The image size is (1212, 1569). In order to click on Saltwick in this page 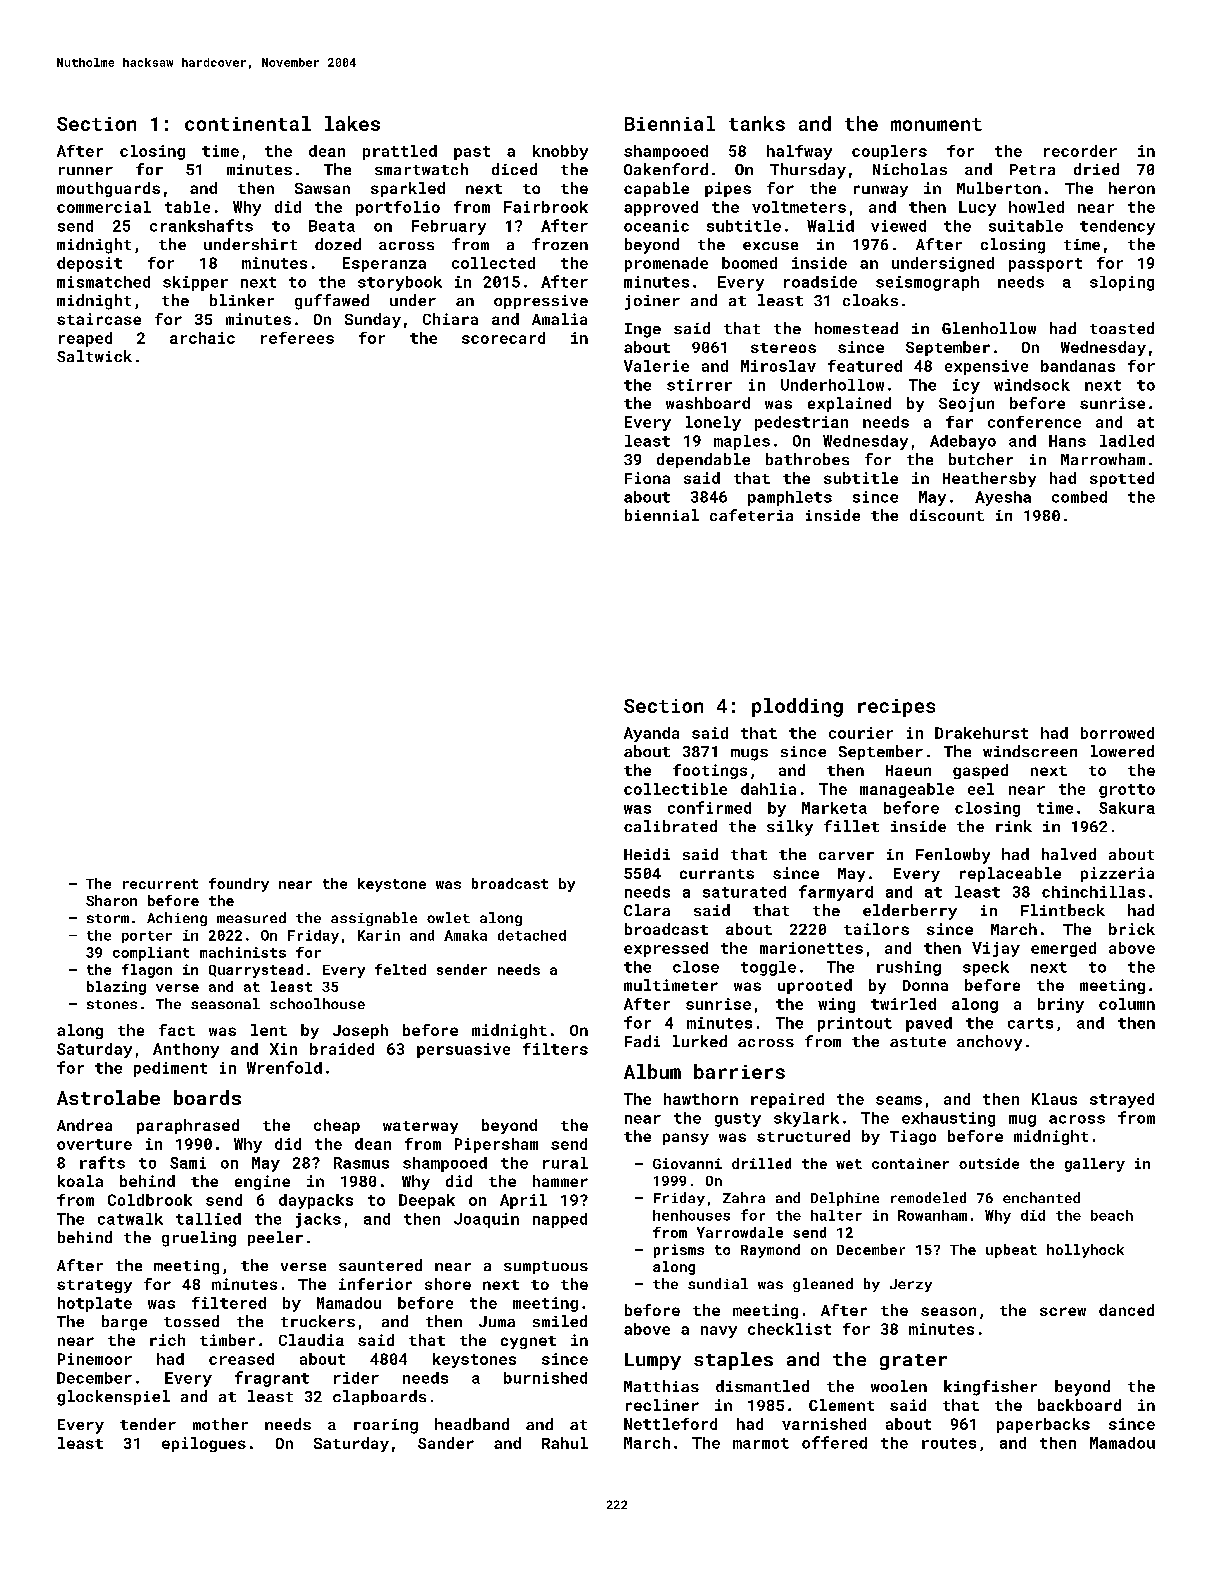, I will do `click(94, 356)`.
